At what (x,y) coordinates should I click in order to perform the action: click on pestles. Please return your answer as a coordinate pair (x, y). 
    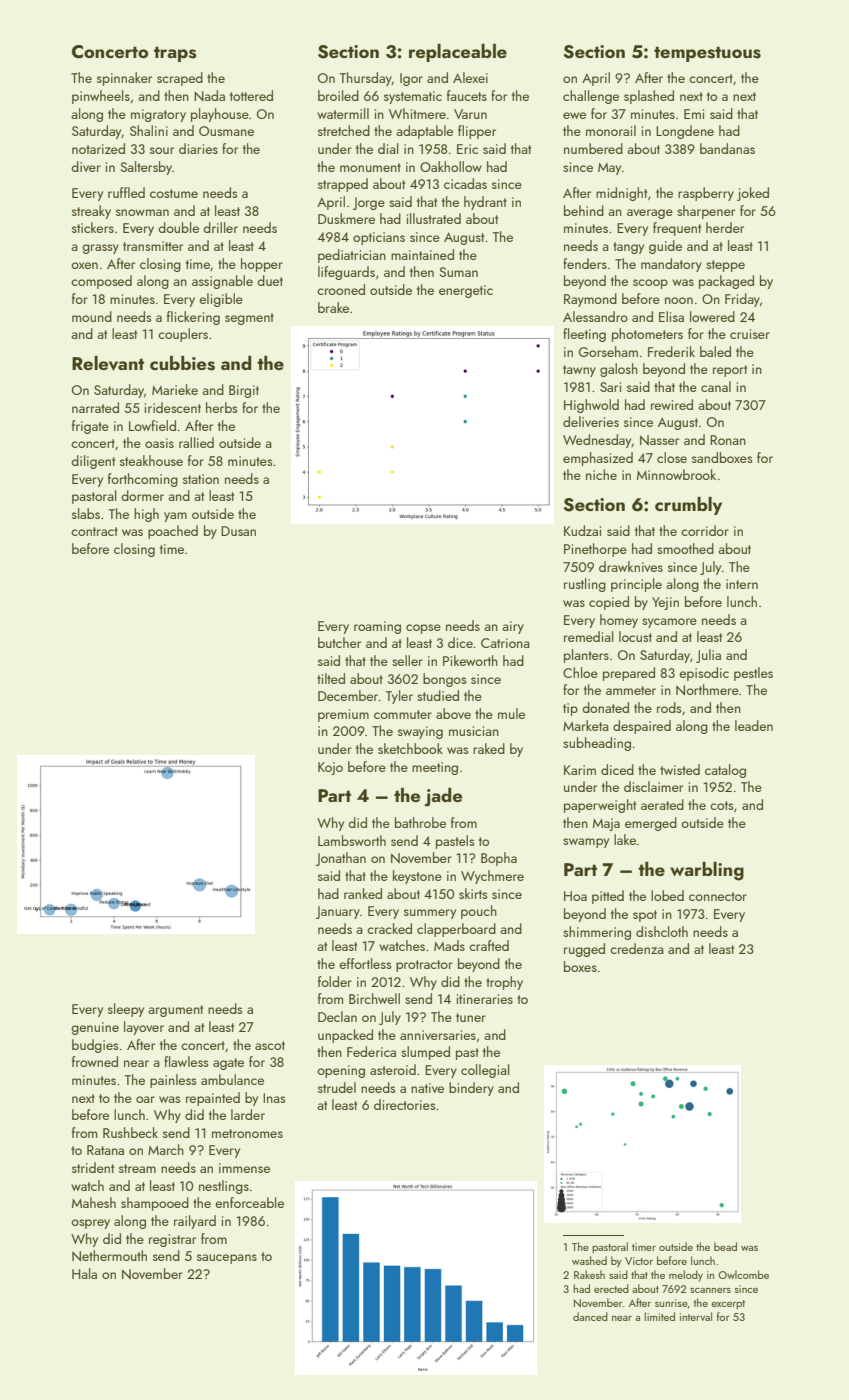
    Looking at the image, I should click on (753, 674).
